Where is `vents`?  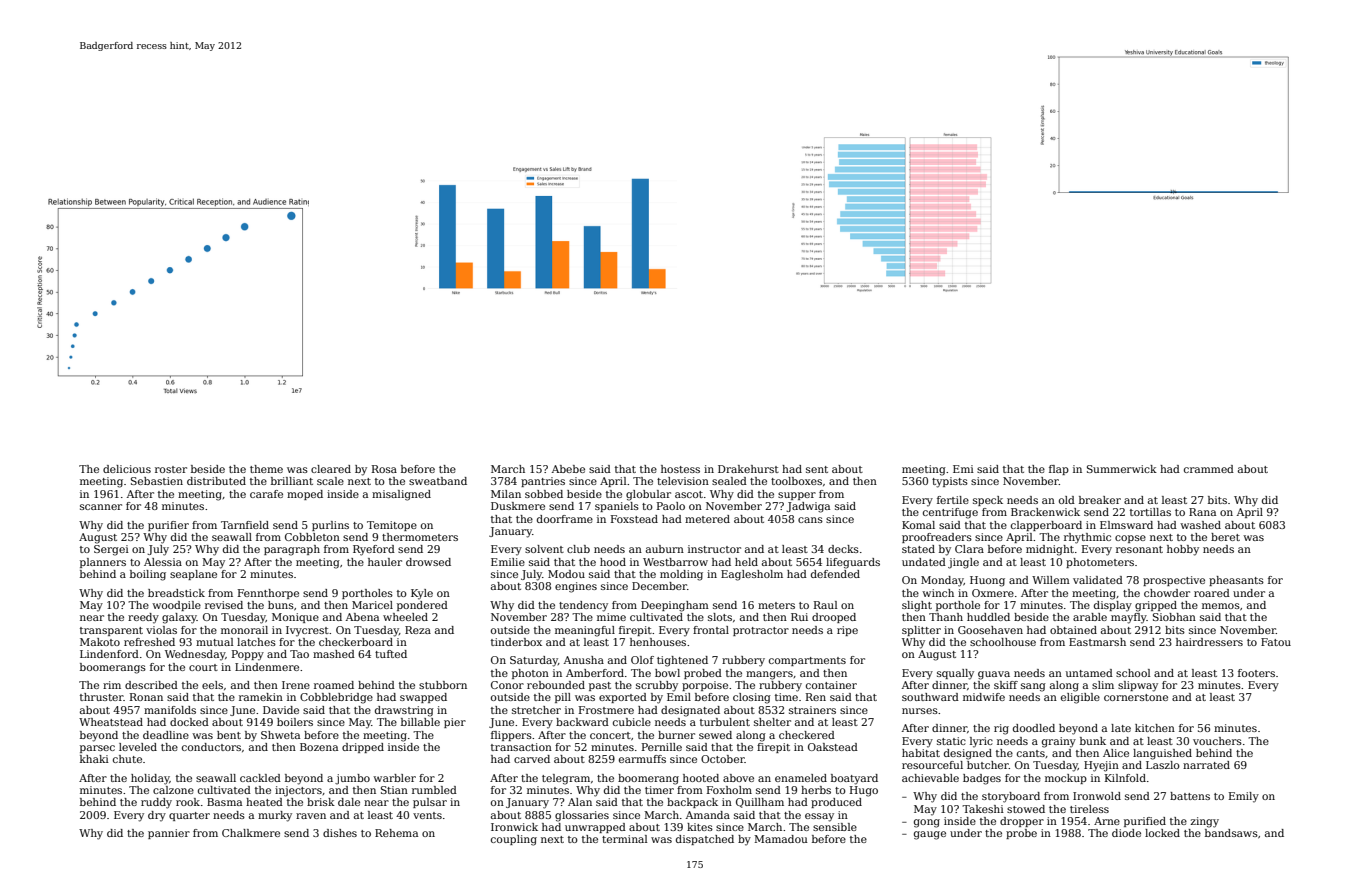 vents is located at coordinates (427, 815).
